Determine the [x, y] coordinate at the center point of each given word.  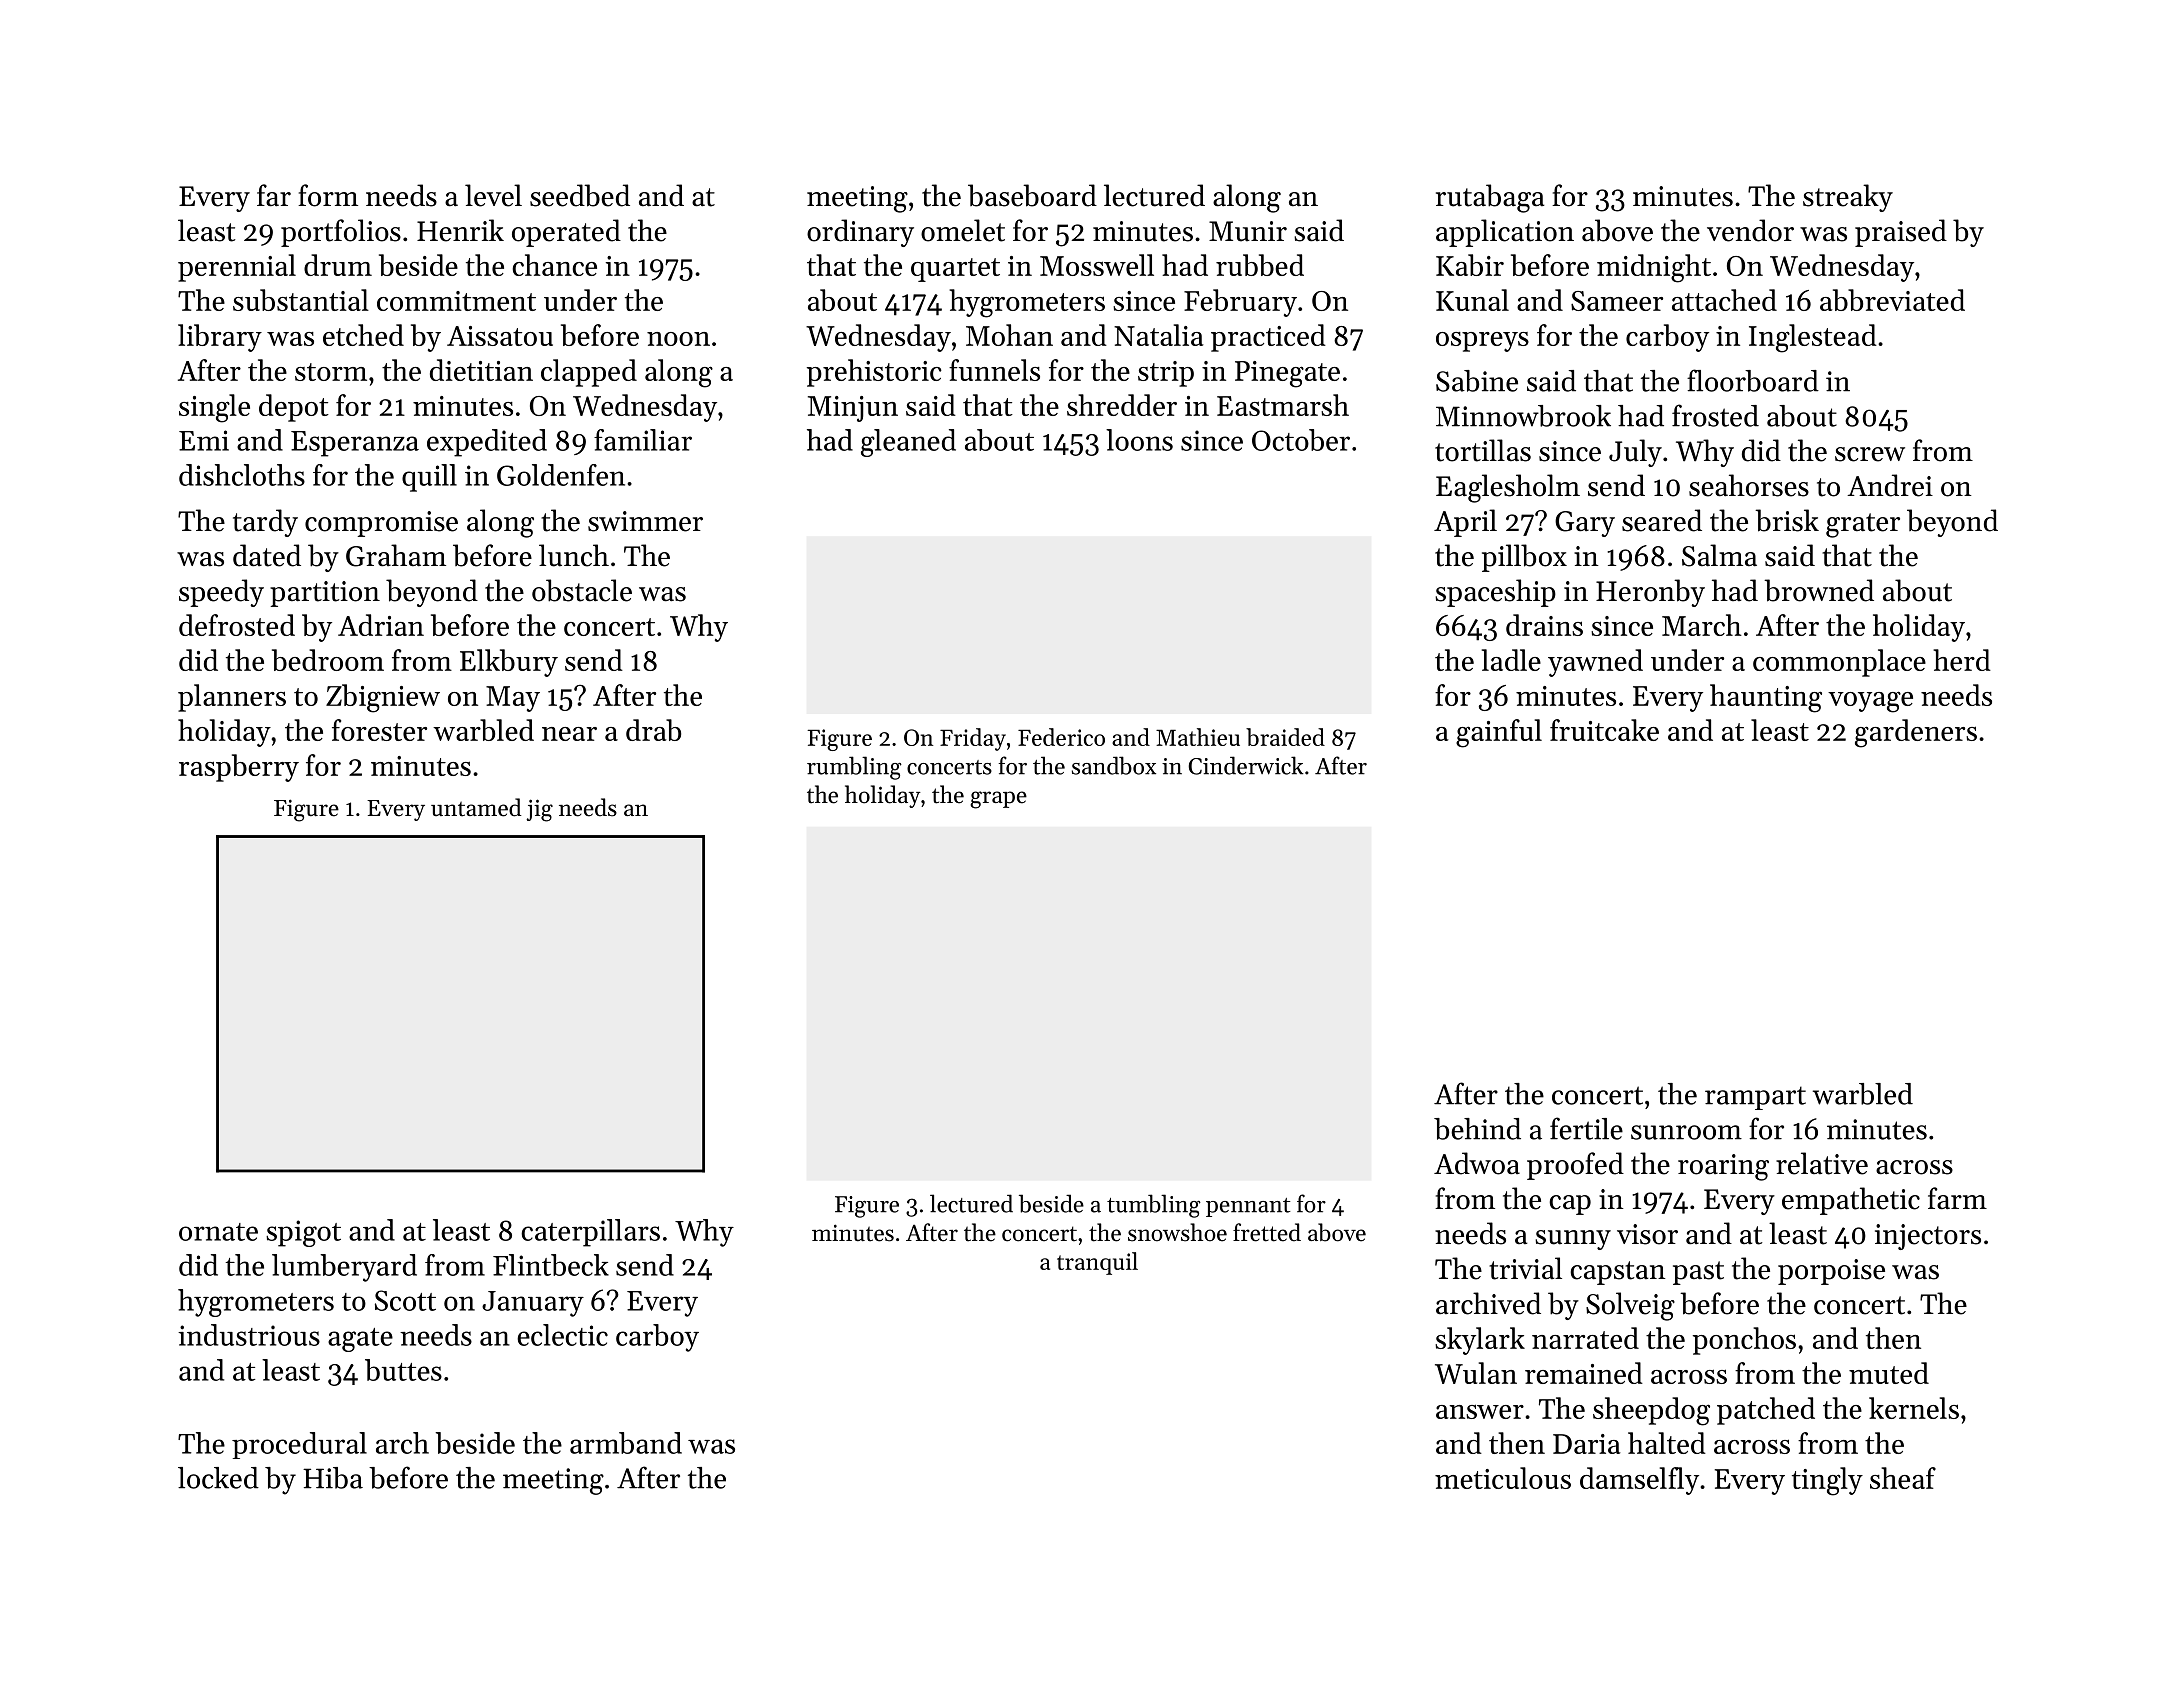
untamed [476, 807]
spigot [303, 1233]
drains [1544, 625]
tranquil [1097, 1263]
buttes [403, 1370]
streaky [1848, 198]
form [328, 195]
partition [325, 594]
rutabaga [1490, 198]
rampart [1755, 1098]
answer [1480, 1411]
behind [1477, 1129]
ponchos [1744, 1341]
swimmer [645, 521]
